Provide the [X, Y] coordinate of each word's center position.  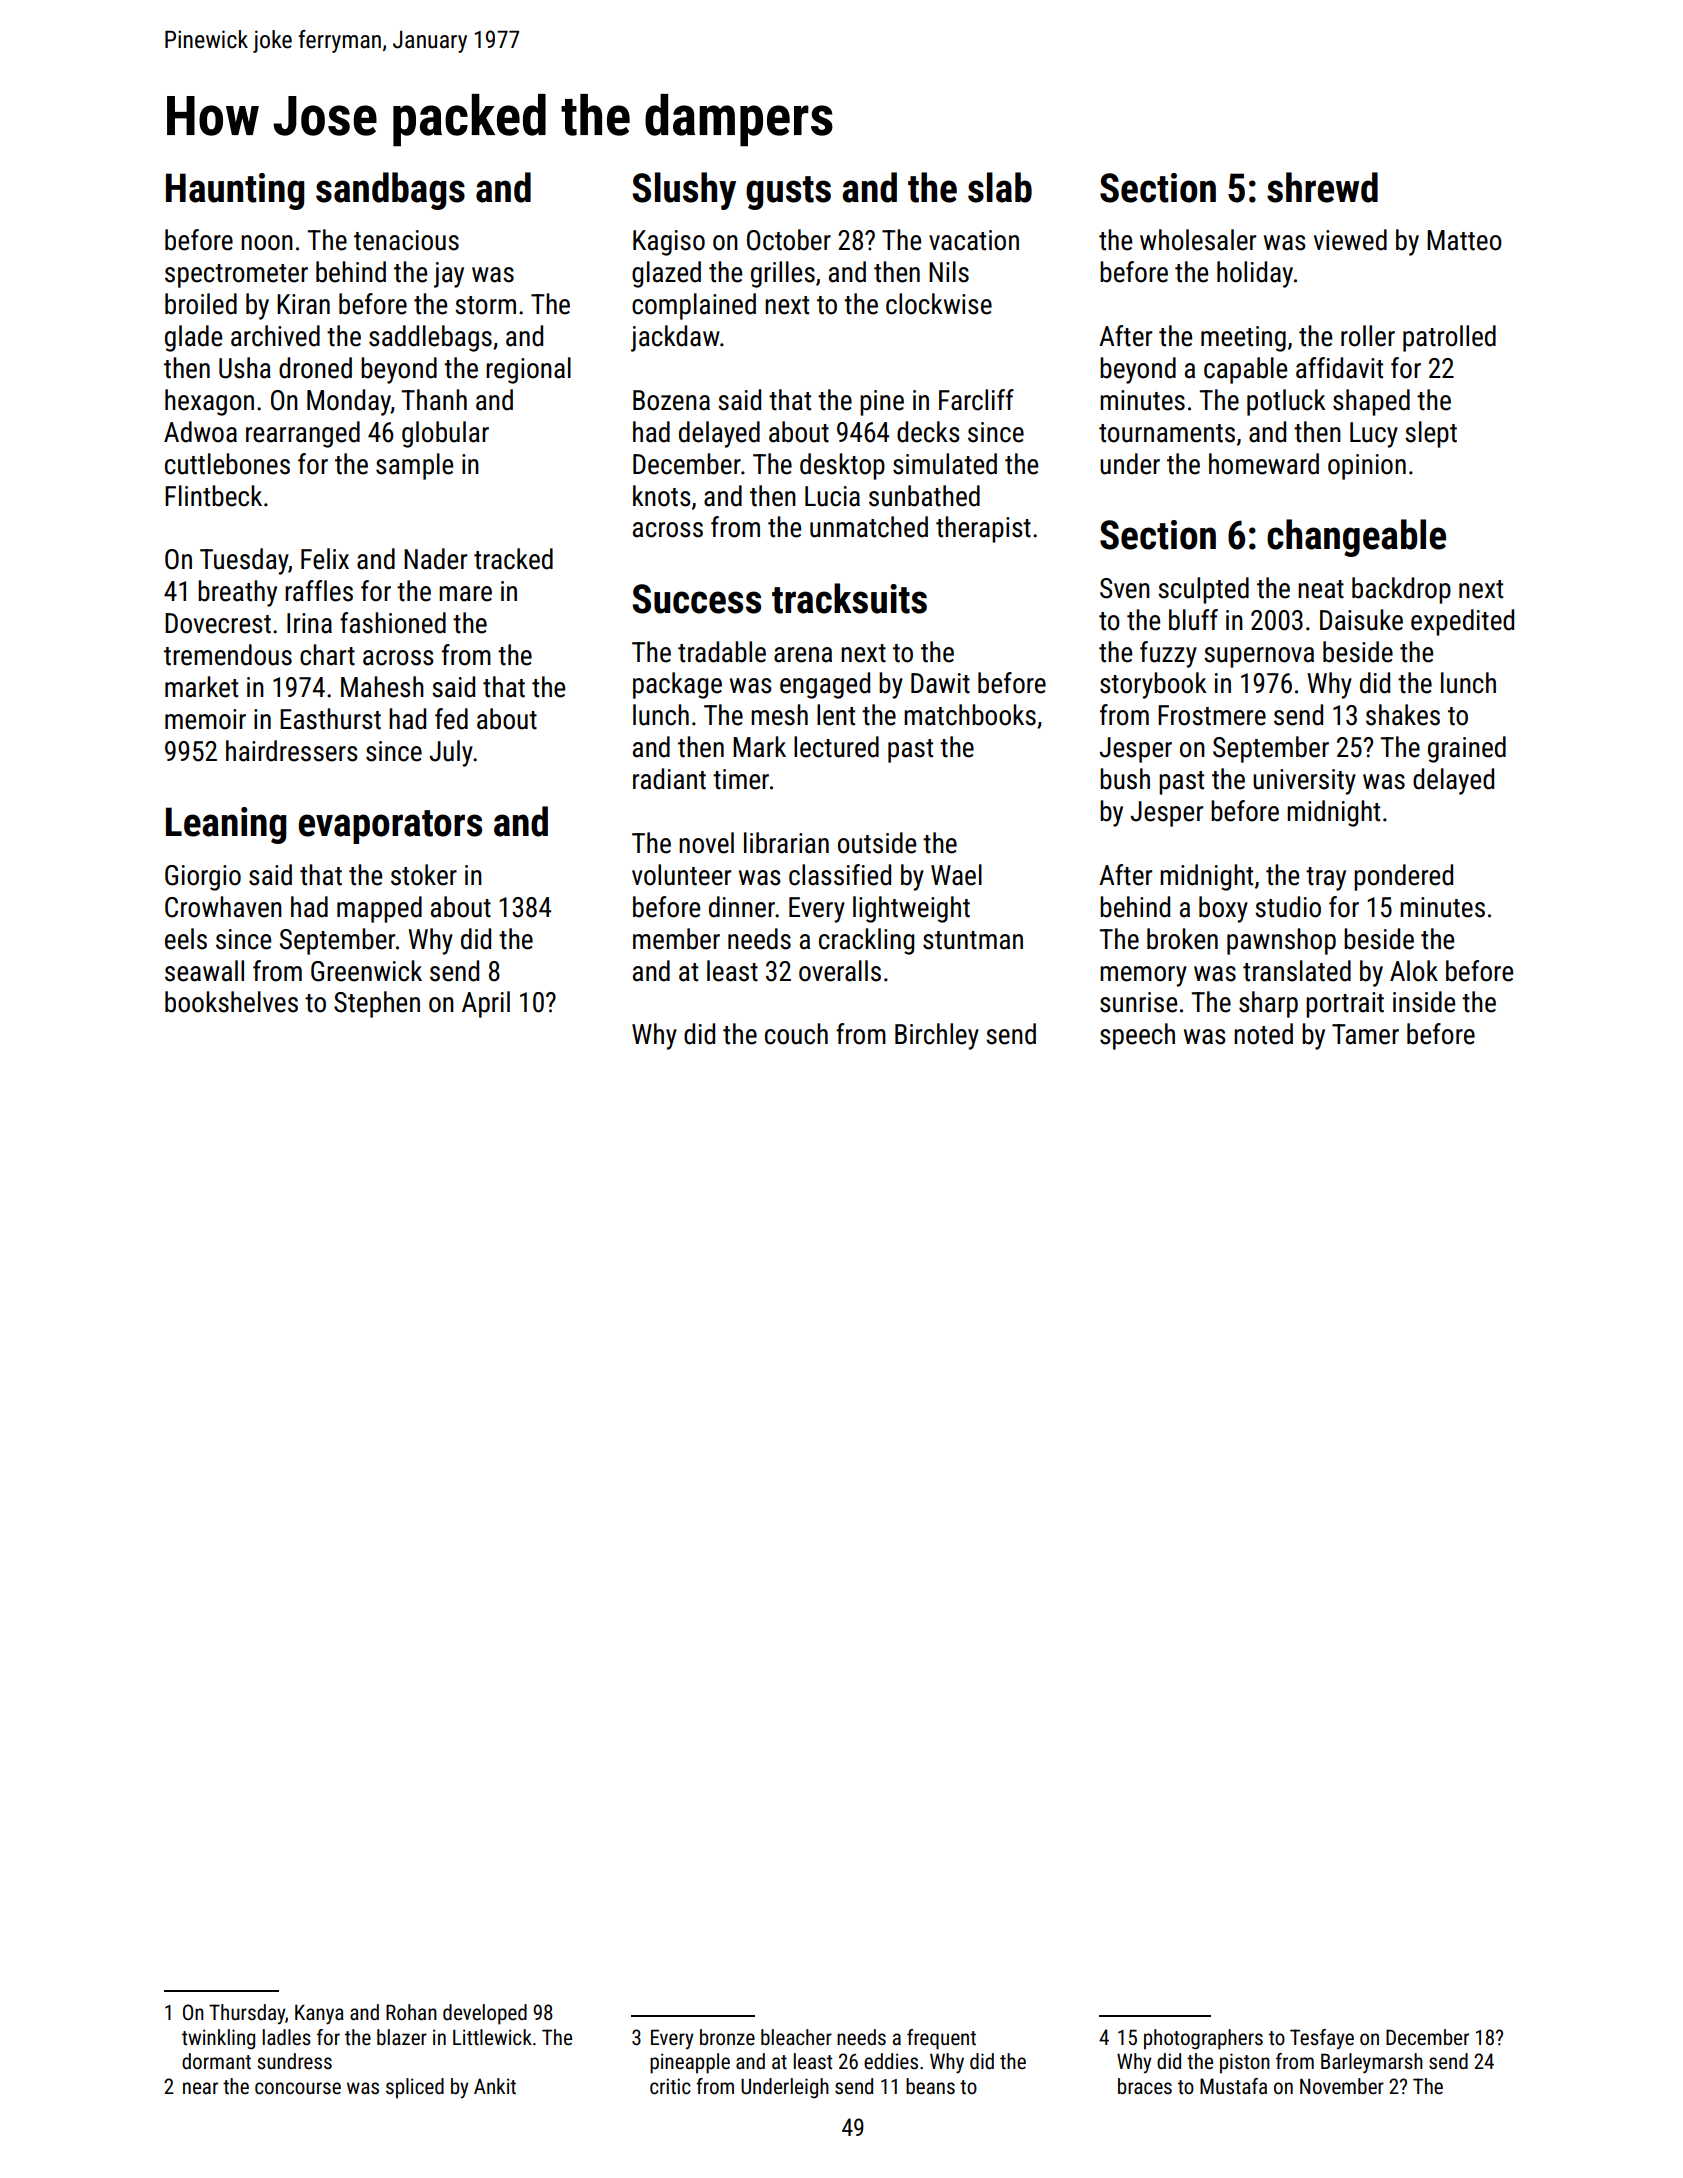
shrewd [1322, 187]
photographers [1203, 2039]
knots [662, 496]
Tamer [1365, 1034]
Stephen [377, 1004]
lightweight [911, 909]
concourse [298, 2088]
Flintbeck [213, 496]
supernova [1259, 657]
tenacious [406, 240]
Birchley [937, 1036]
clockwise [939, 304]
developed [485, 2014]
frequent [941, 2039]
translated [1297, 971]
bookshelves [231, 1002]
